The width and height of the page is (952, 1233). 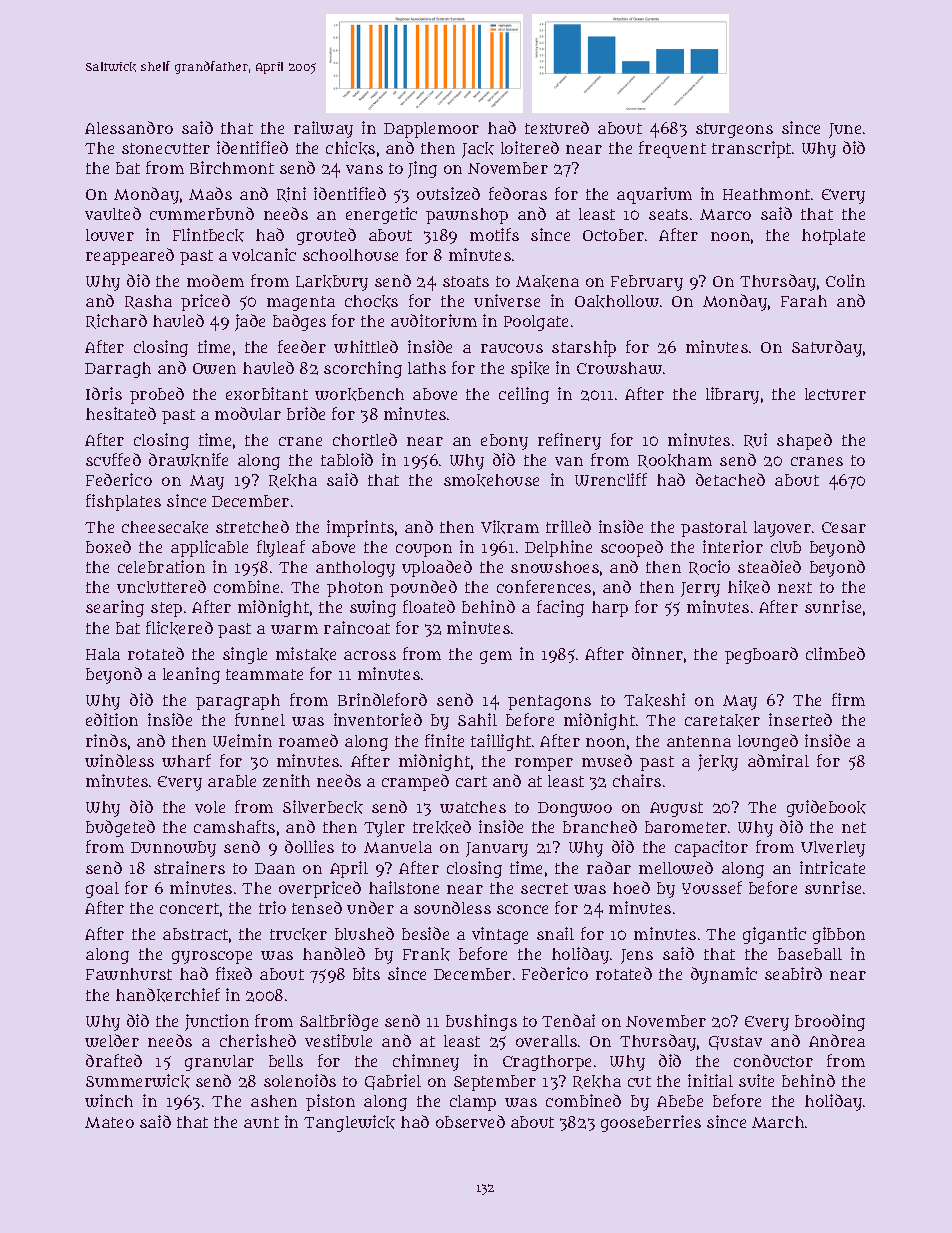 What do you see at coordinates (804, 301) in the page?
I see `Farah` at bounding box center [804, 301].
